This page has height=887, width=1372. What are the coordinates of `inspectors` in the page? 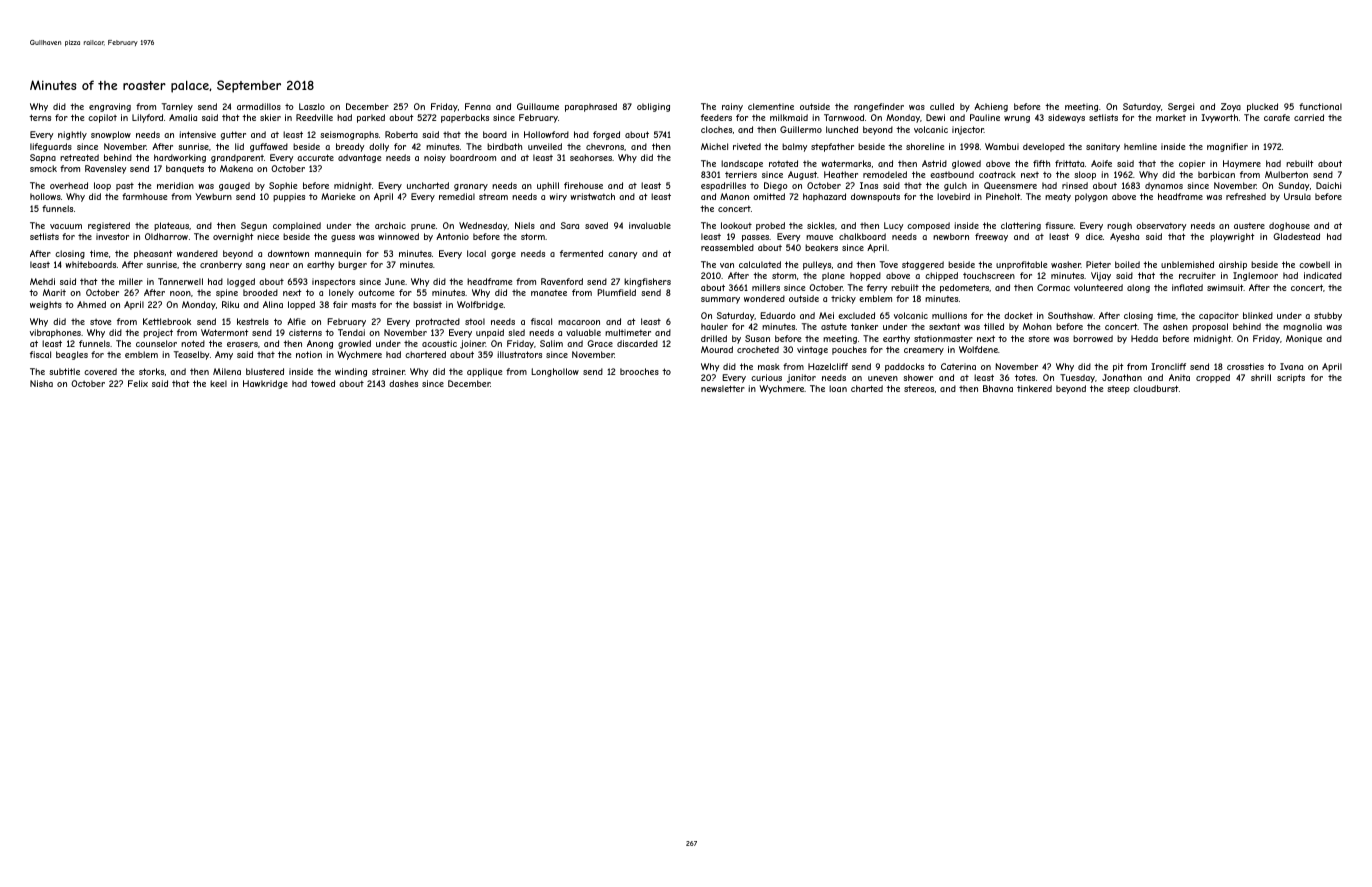 It's located at (333, 282).
